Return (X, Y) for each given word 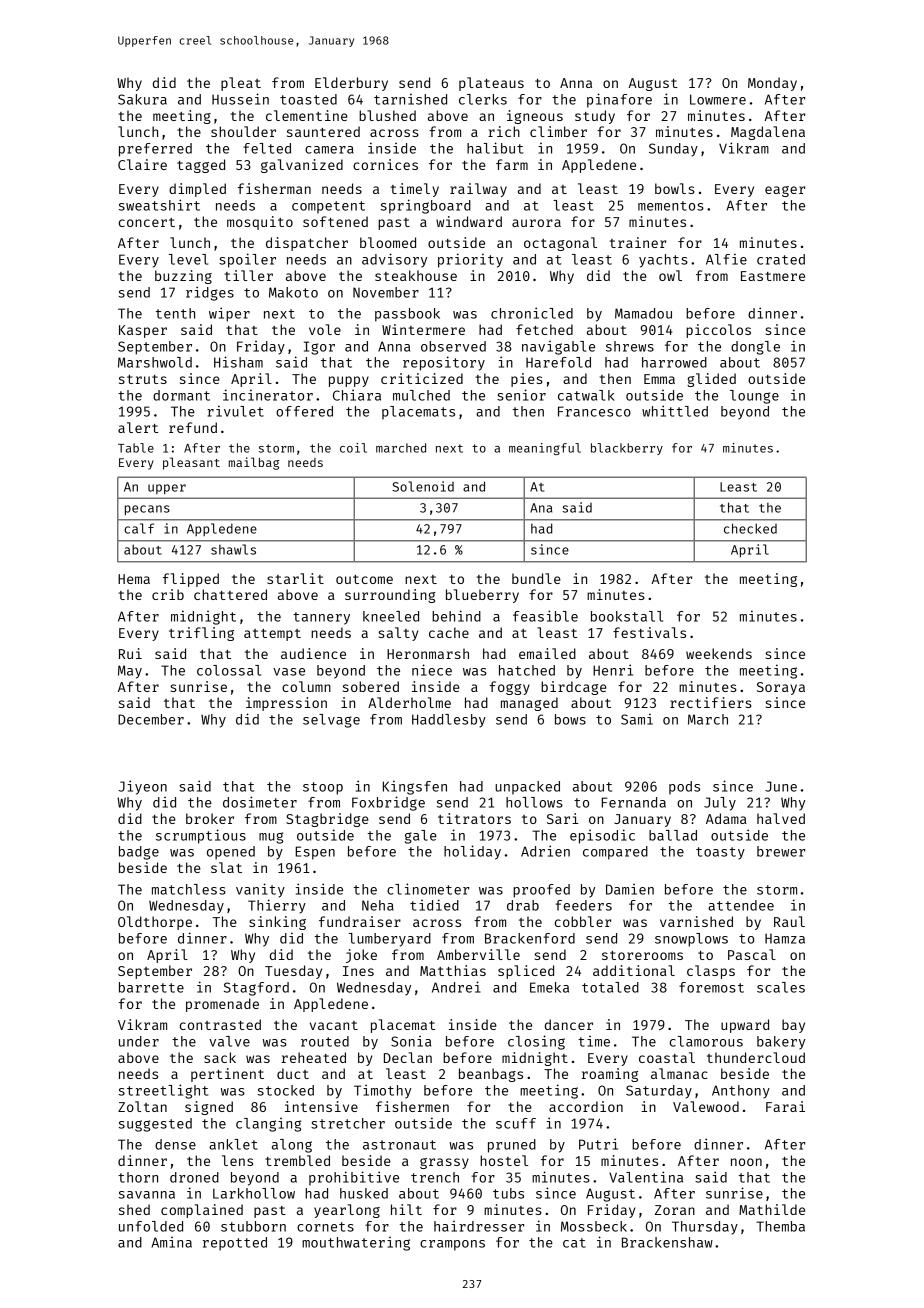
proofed (541, 891)
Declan (408, 1057)
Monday (772, 84)
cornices (385, 164)
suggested (155, 1125)
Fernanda (633, 802)
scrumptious (201, 836)
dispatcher (307, 244)
